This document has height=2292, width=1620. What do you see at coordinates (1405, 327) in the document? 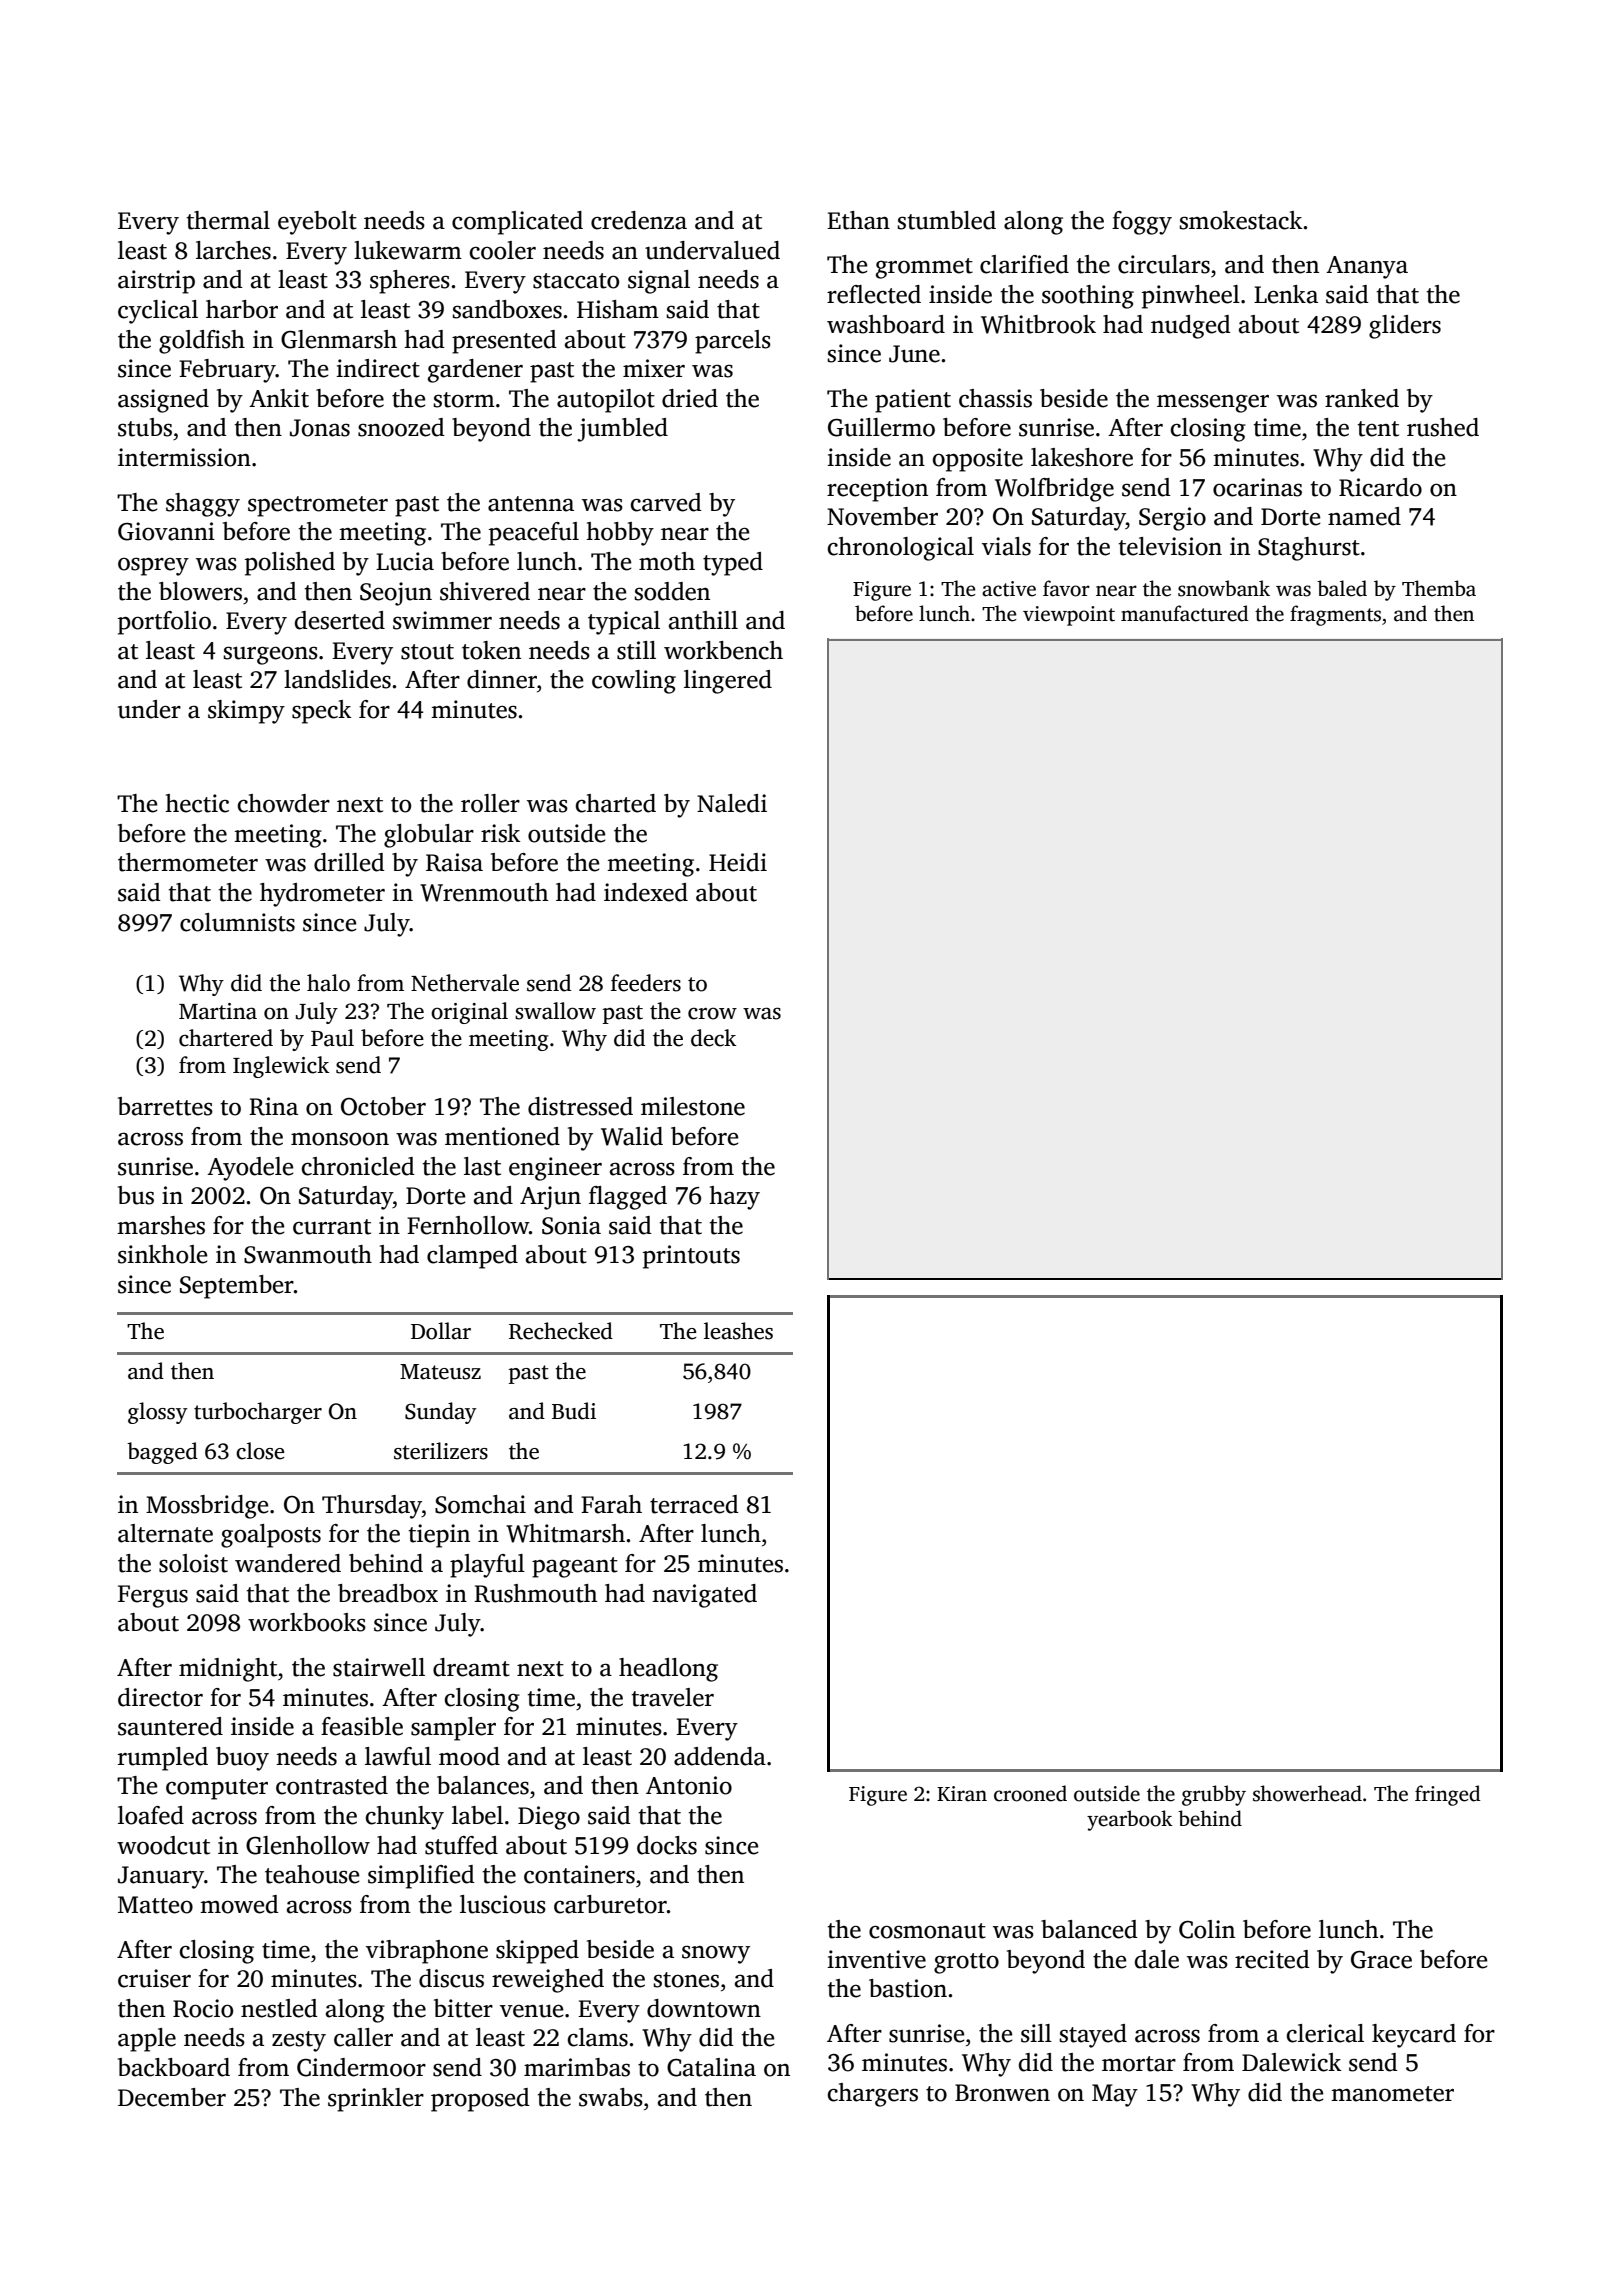
I see `gliders` at bounding box center [1405, 327].
